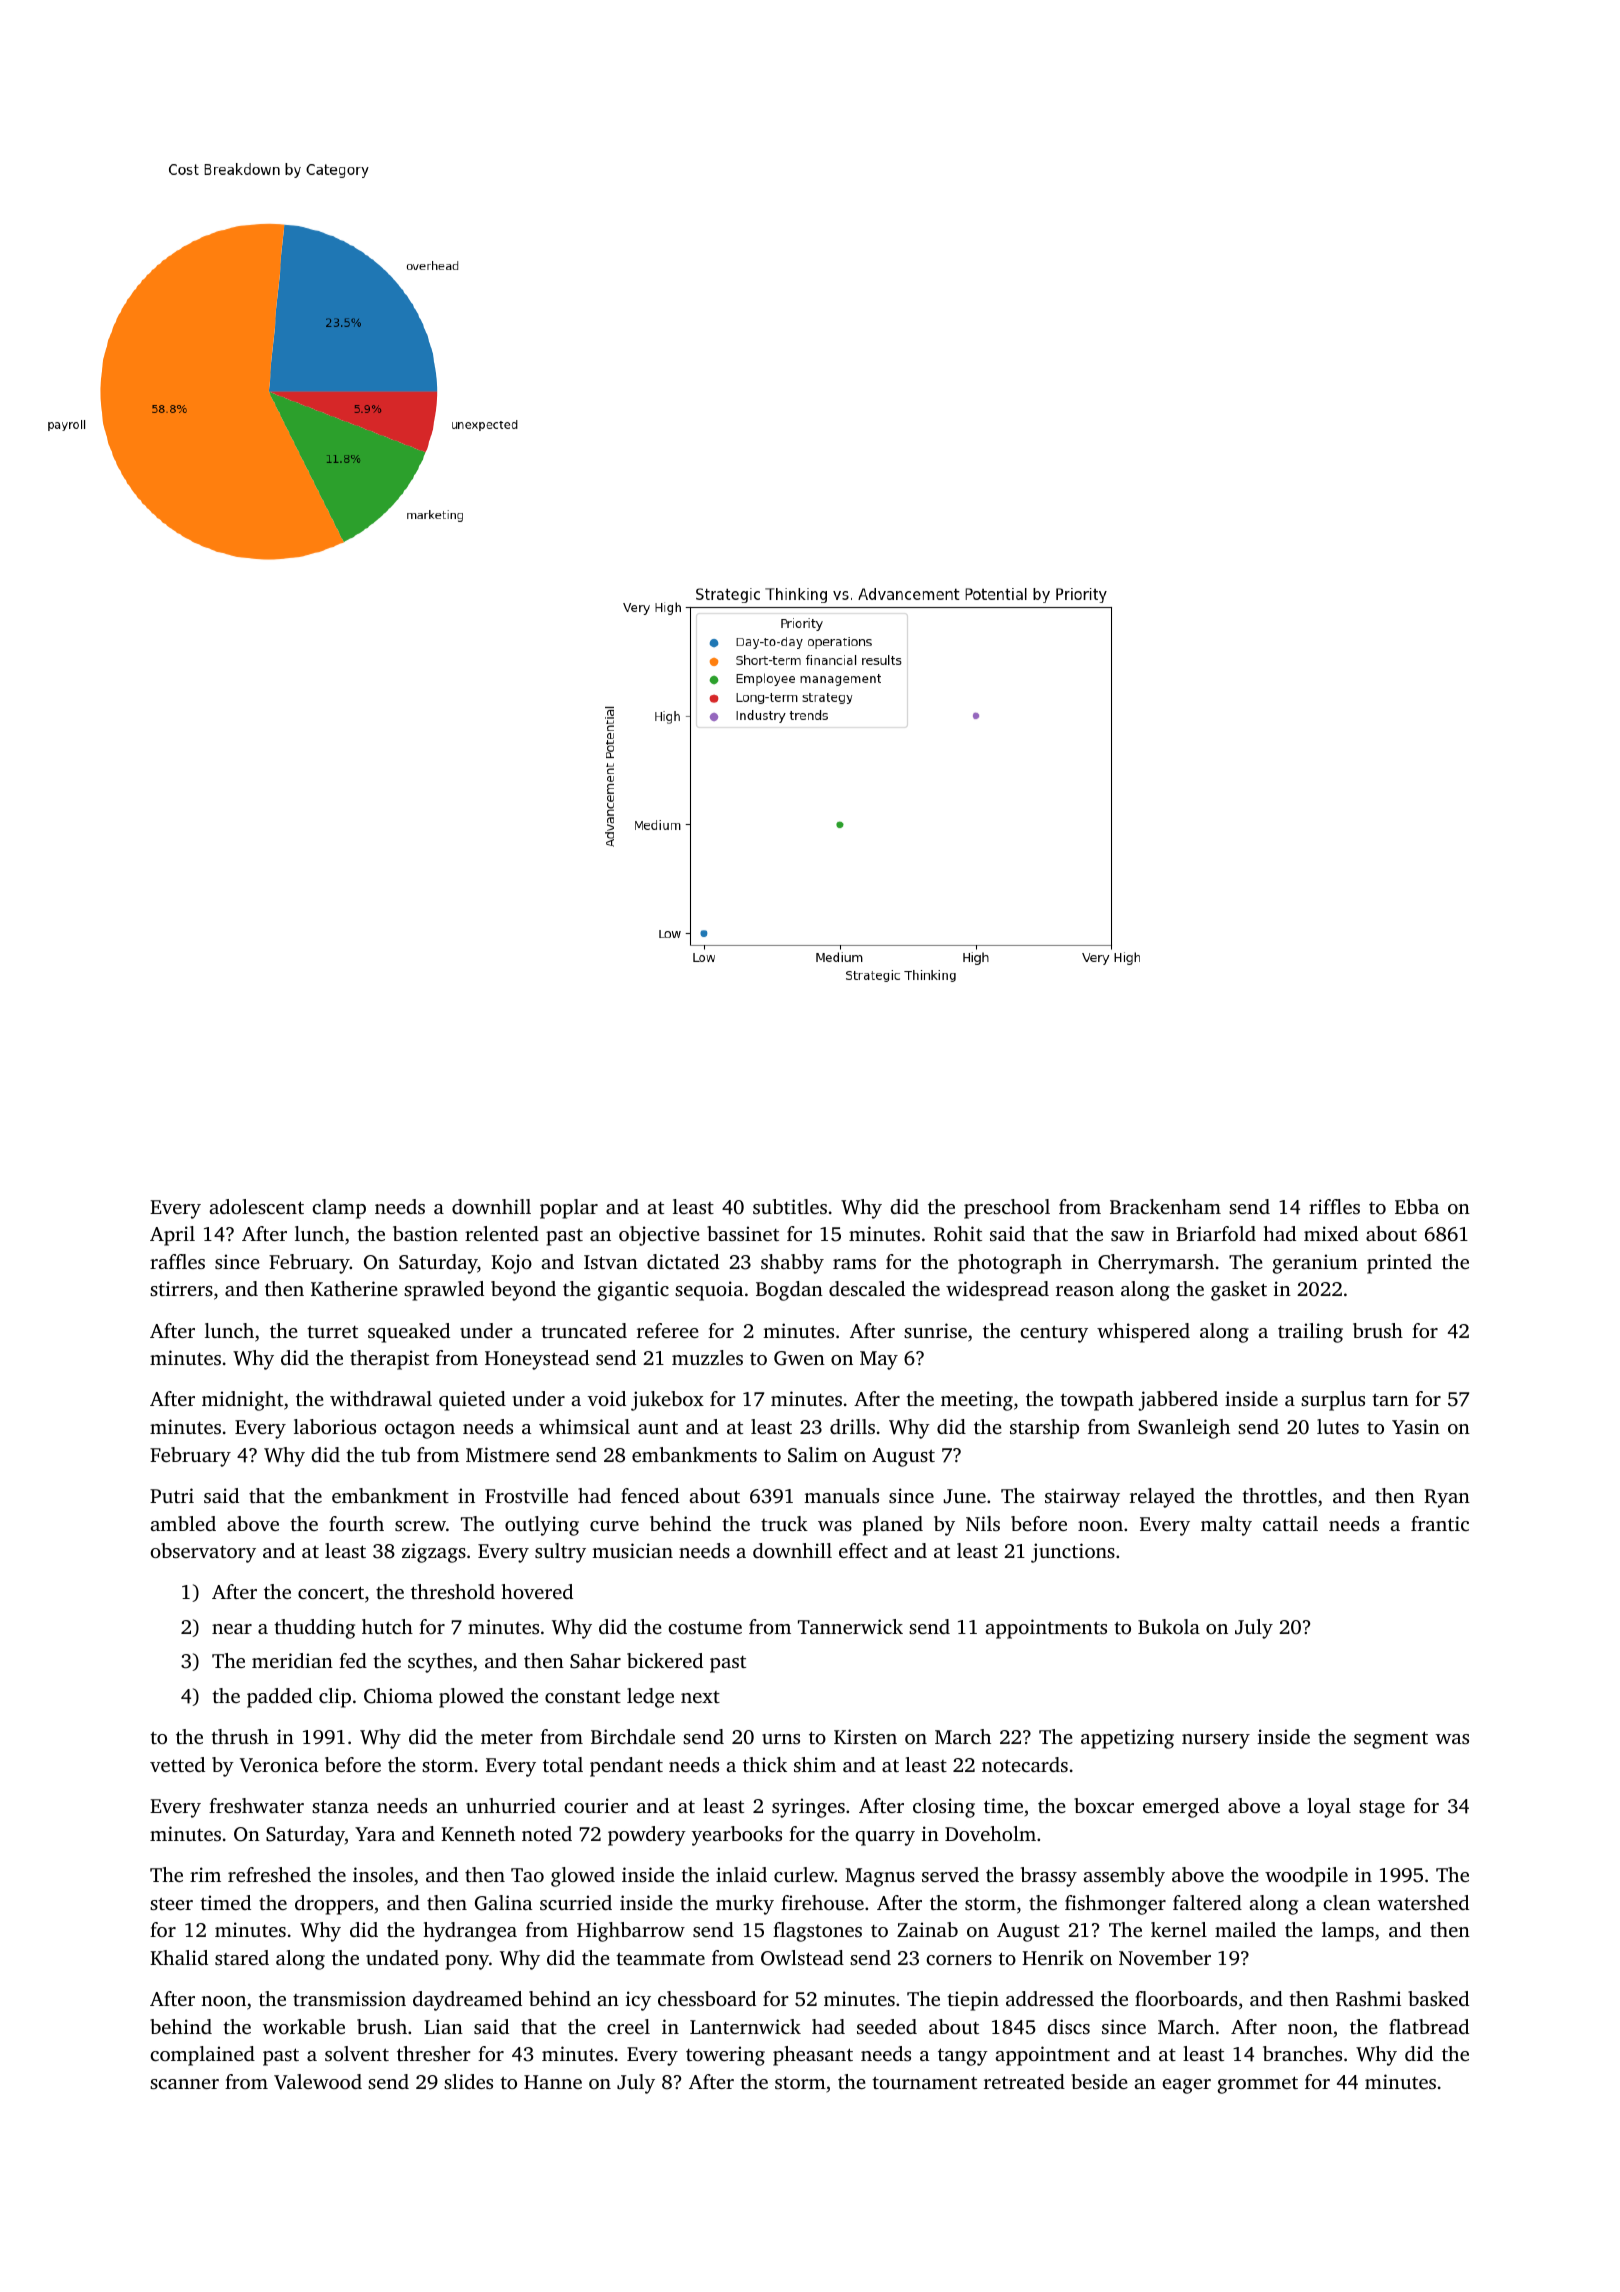  I want to click on whispered, so click(1143, 1333).
